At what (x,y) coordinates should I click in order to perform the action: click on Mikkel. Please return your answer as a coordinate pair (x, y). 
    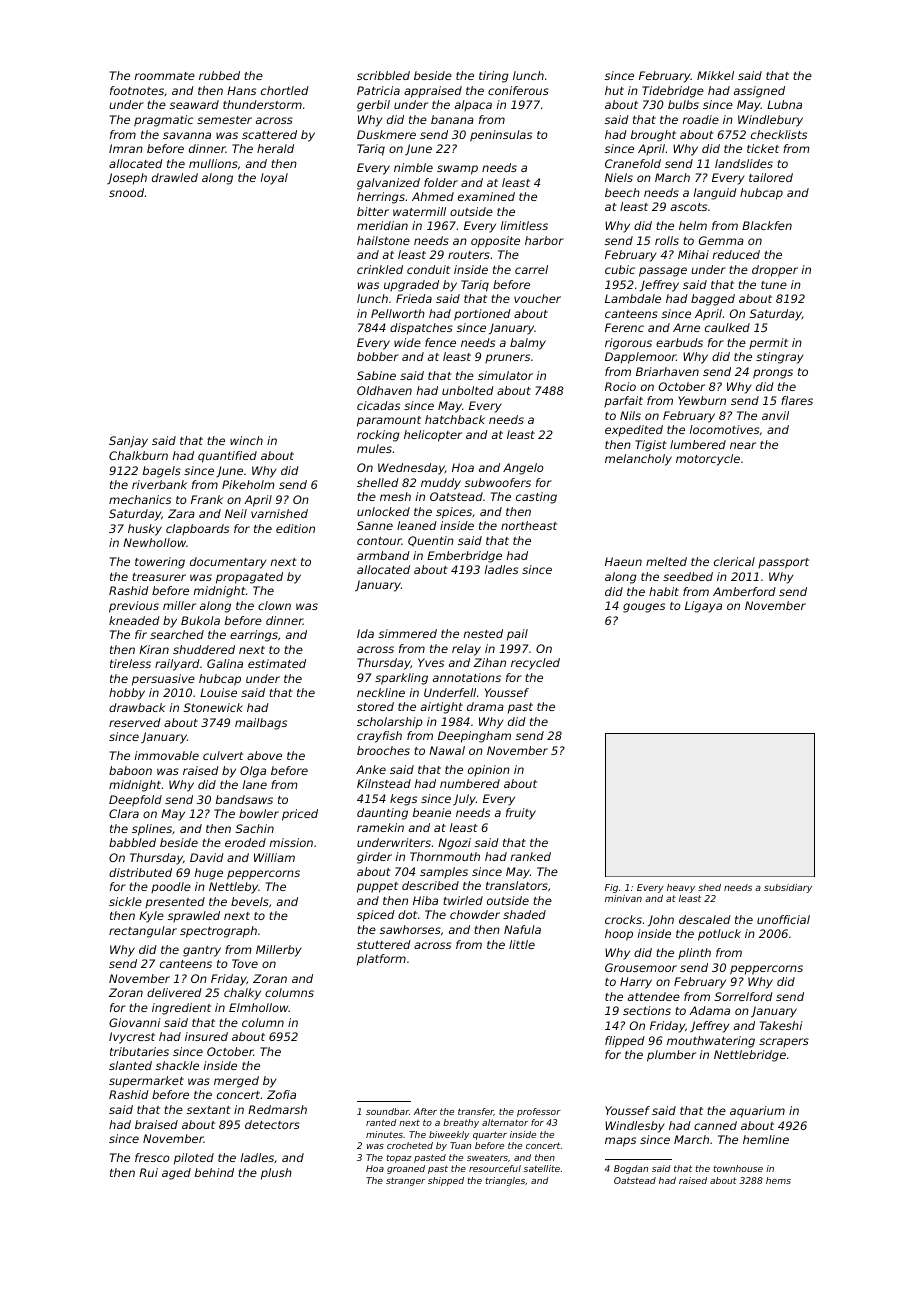
    Looking at the image, I should click on (715, 75).
